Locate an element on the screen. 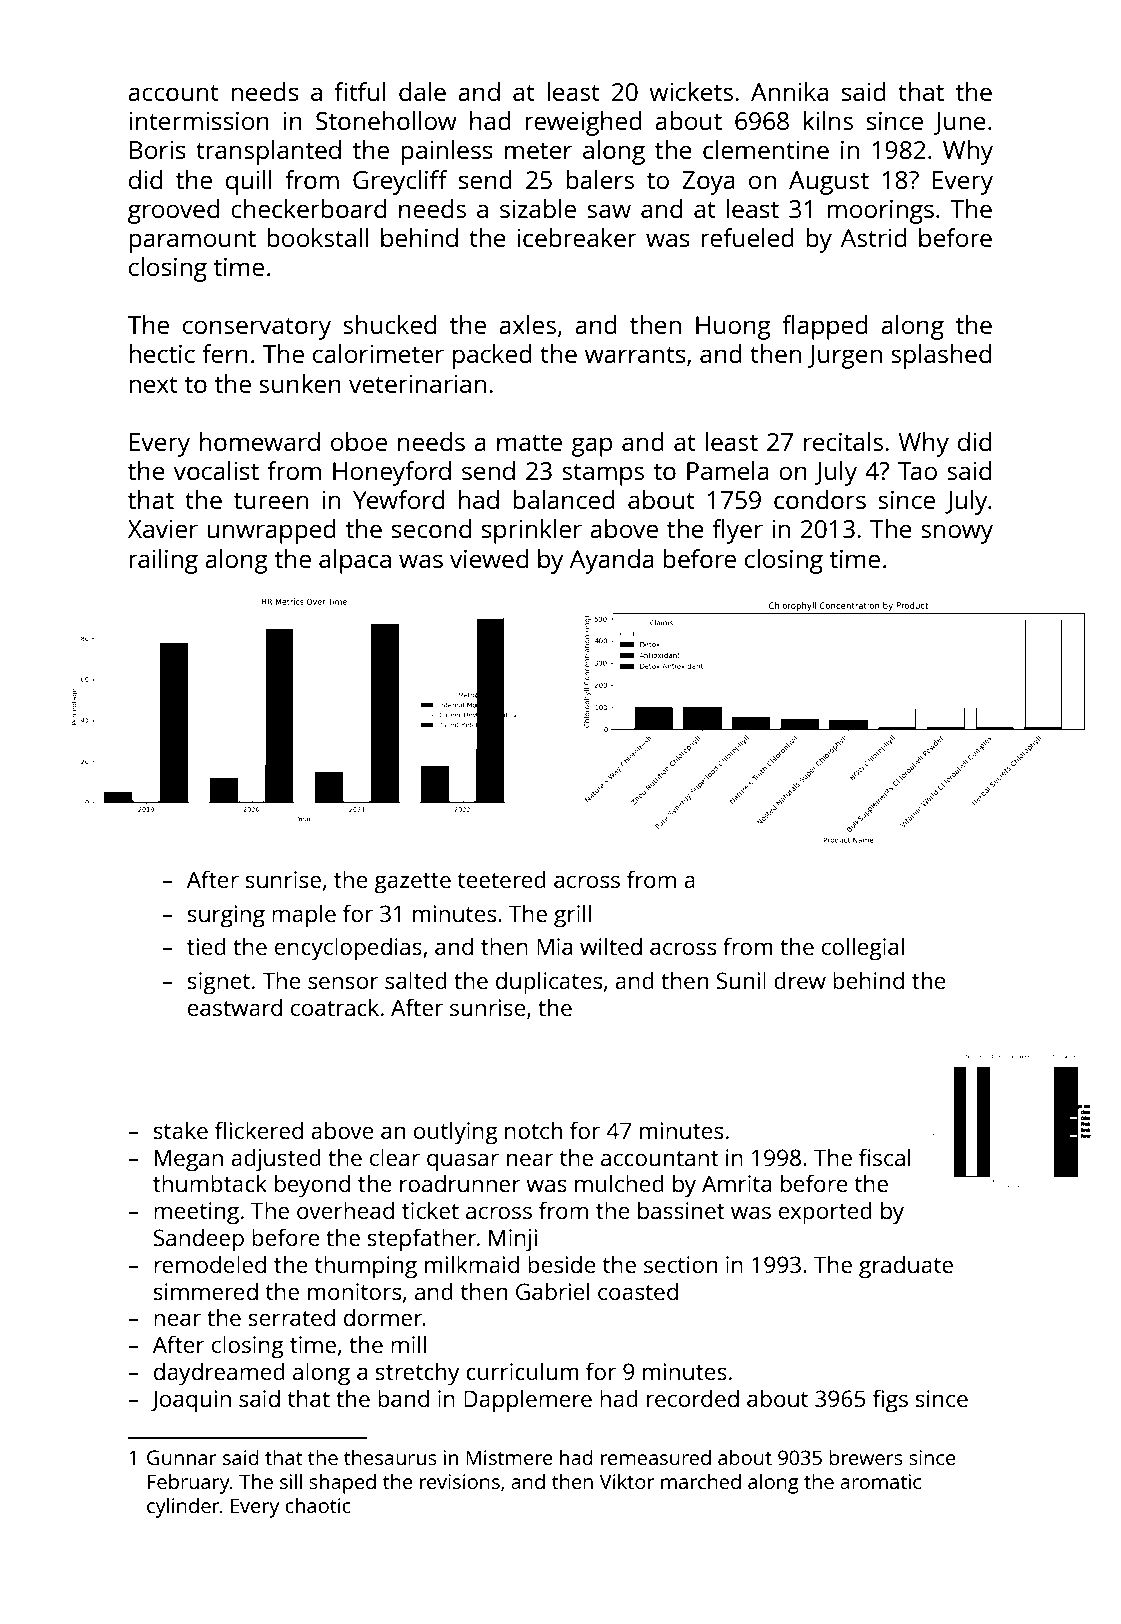 This screenshot has width=1121, height=1624. aromatic is located at coordinates (880, 1481).
